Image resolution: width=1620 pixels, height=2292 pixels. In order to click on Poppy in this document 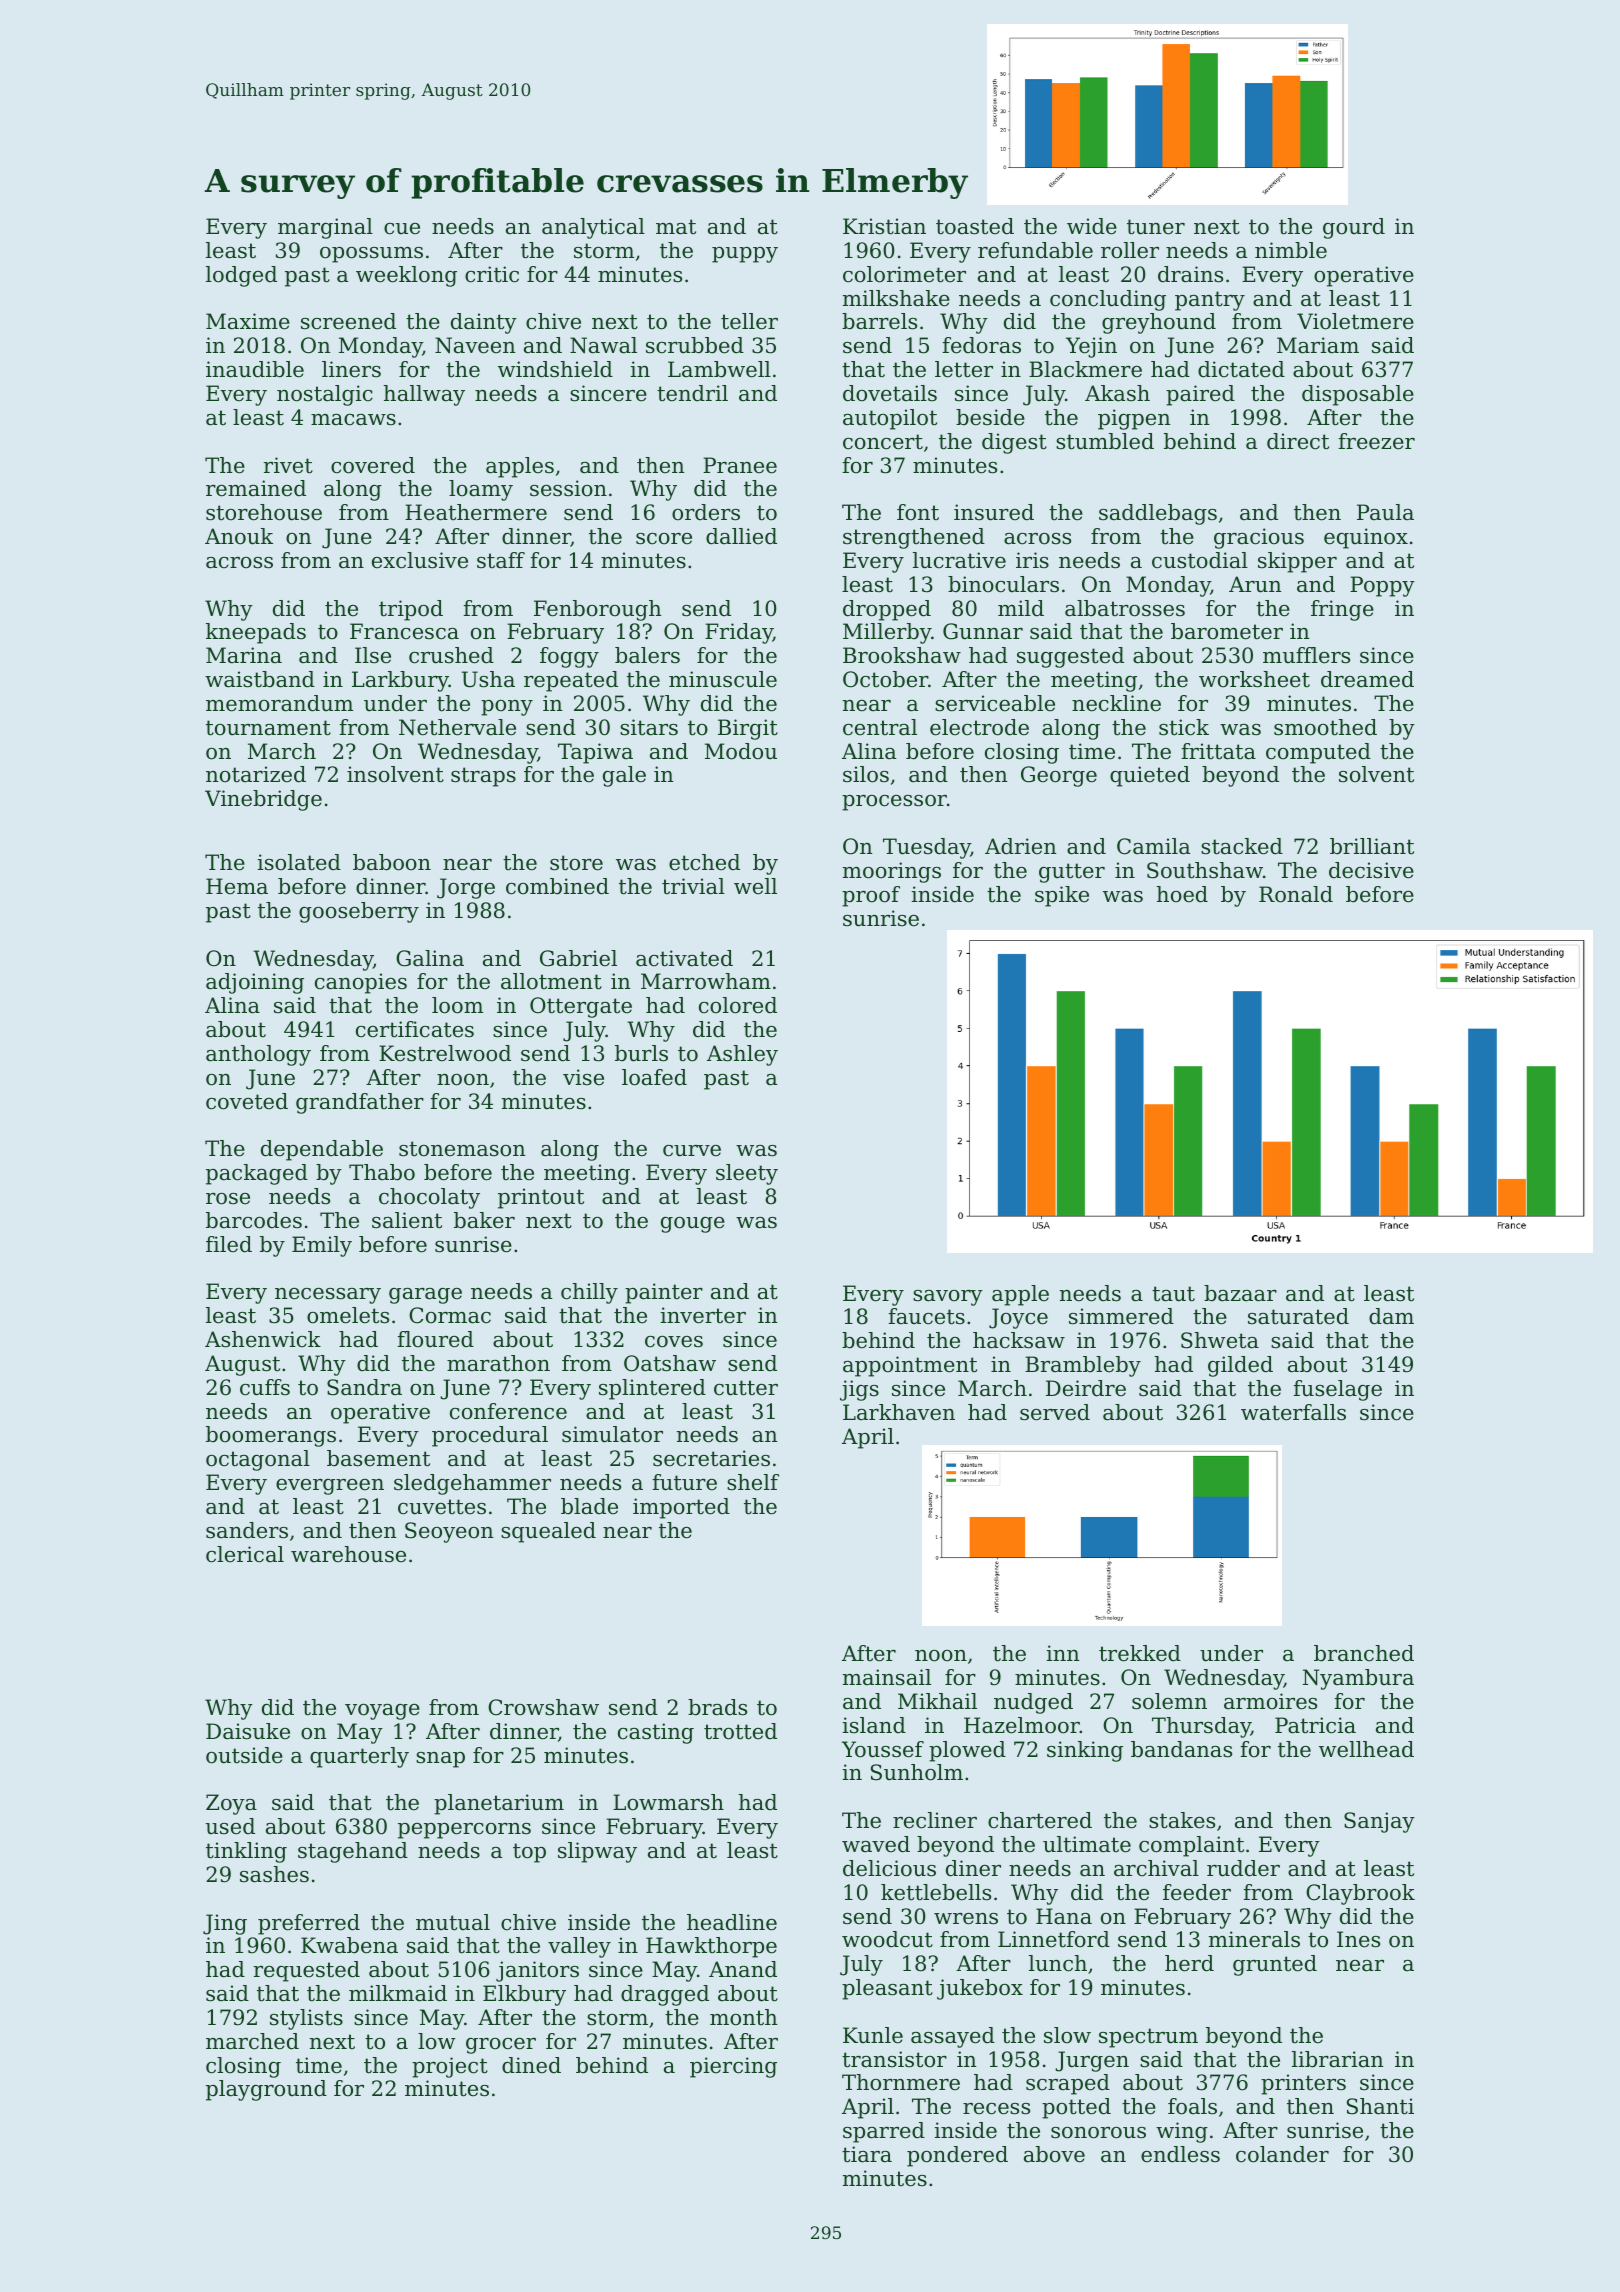, I will do `click(1382, 586)`.
